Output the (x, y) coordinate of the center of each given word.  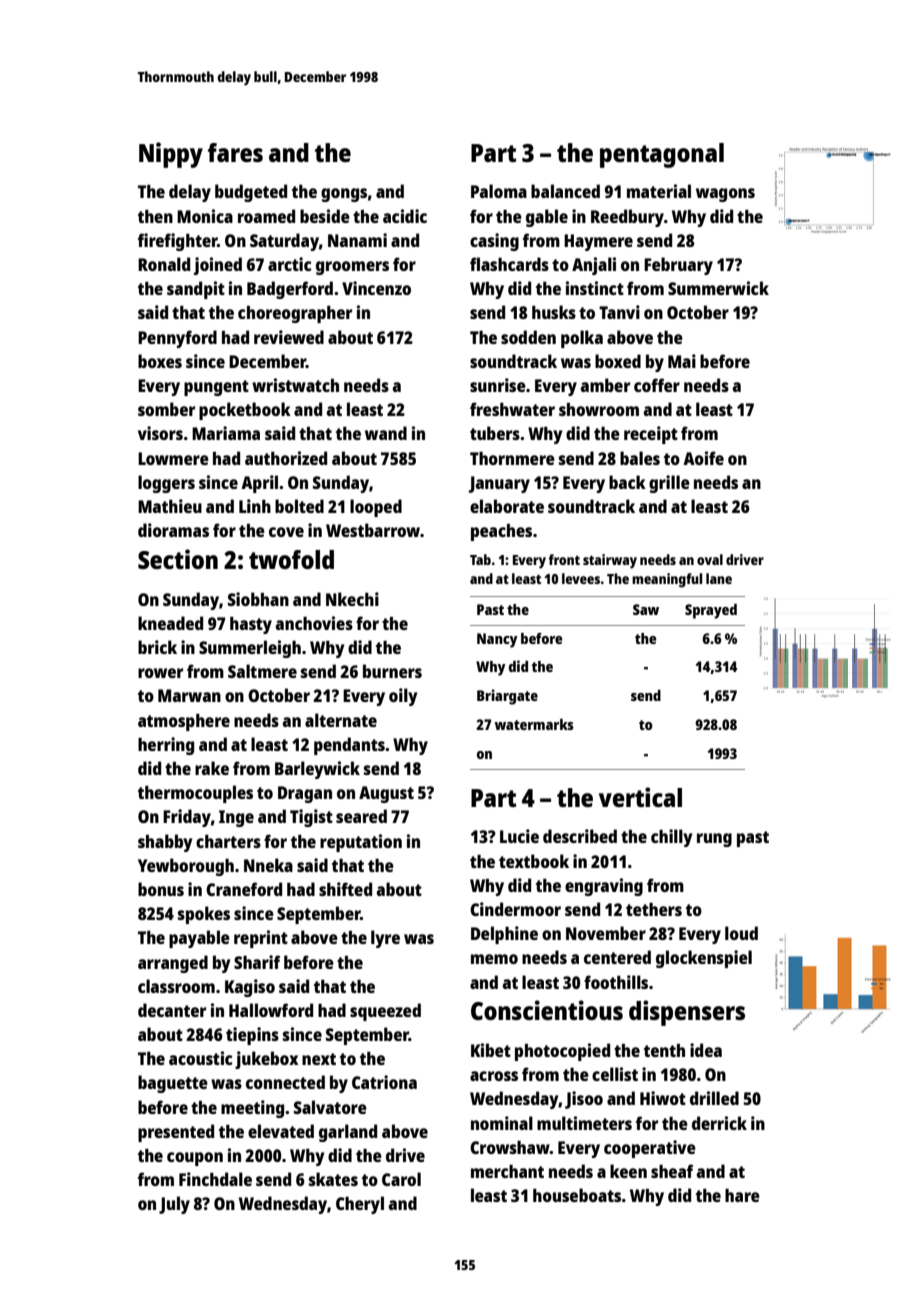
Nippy (171, 155)
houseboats (577, 1195)
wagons (725, 195)
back (627, 482)
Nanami (357, 240)
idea (706, 1050)
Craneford (244, 889)
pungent (216, 388)
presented (176, 1133)
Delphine (504, 935)
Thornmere (512, 458)
